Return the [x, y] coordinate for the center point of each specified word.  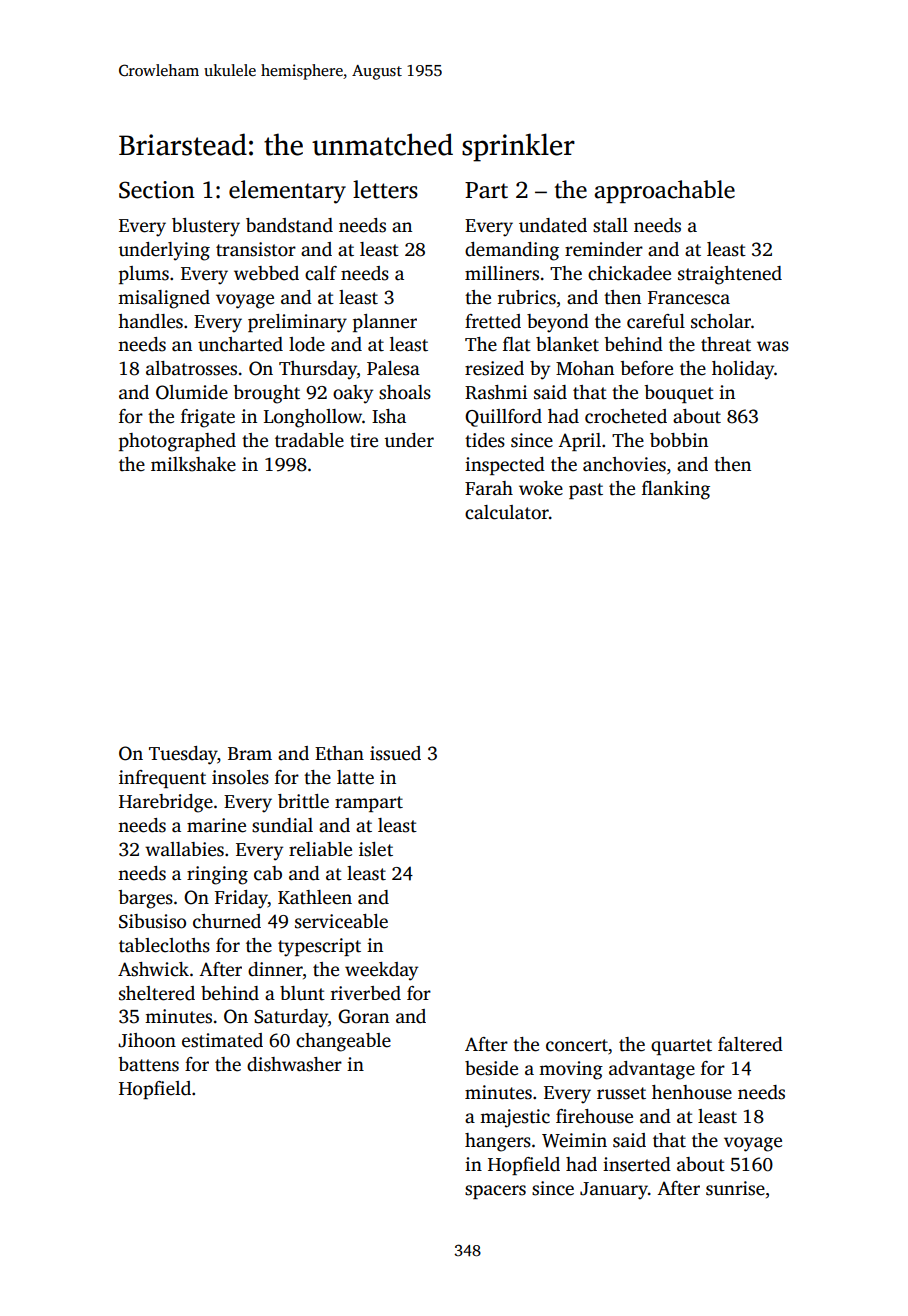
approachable [665, 191]
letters [385, 189]
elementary [287, 192]
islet [376, 849]
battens [148, 1064]
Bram [250, 754]
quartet [681, 1047]
